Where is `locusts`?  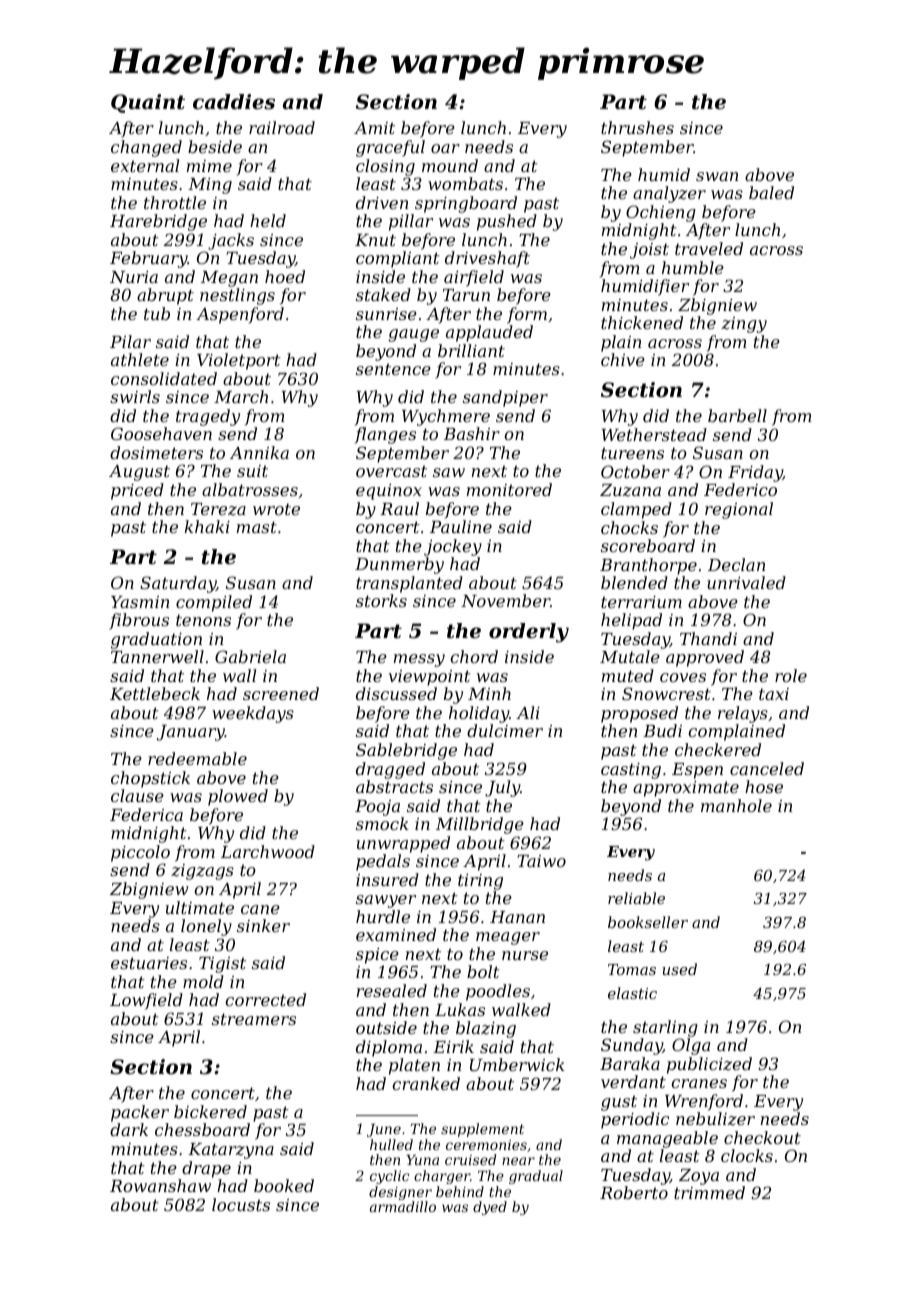
locusts is located at coordinates (241, 1204).
